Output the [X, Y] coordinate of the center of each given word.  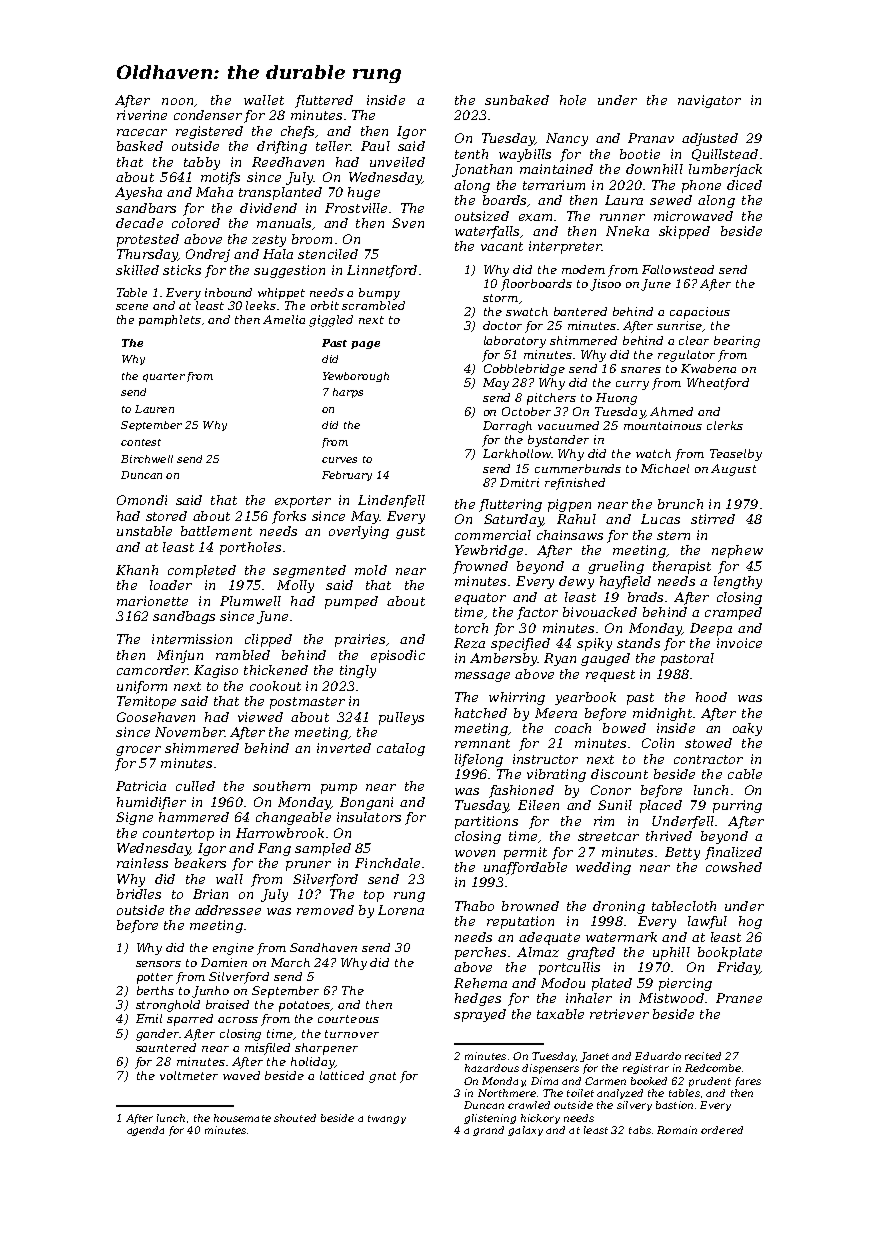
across [238, 1020]
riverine [142, 115]
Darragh [507, 427]
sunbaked [517, 100]
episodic [398, 656]
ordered [722, 1130]
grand [488, 1131]
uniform [142, 687]
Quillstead [725, 155]
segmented [309, 571]
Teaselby [736, 455]
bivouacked [600, 612]
